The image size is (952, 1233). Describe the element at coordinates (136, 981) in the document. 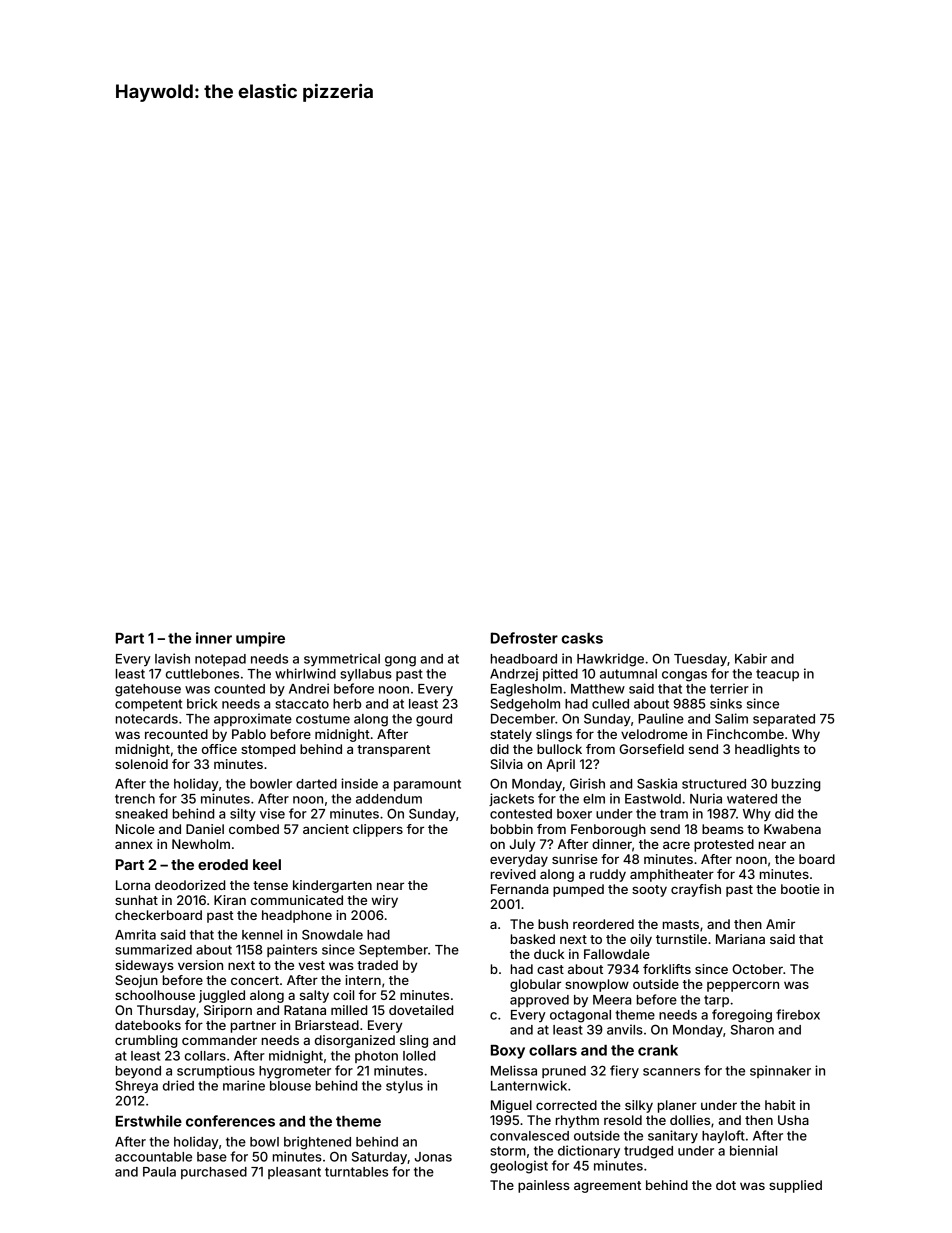

I see `Seojun` at that location.
